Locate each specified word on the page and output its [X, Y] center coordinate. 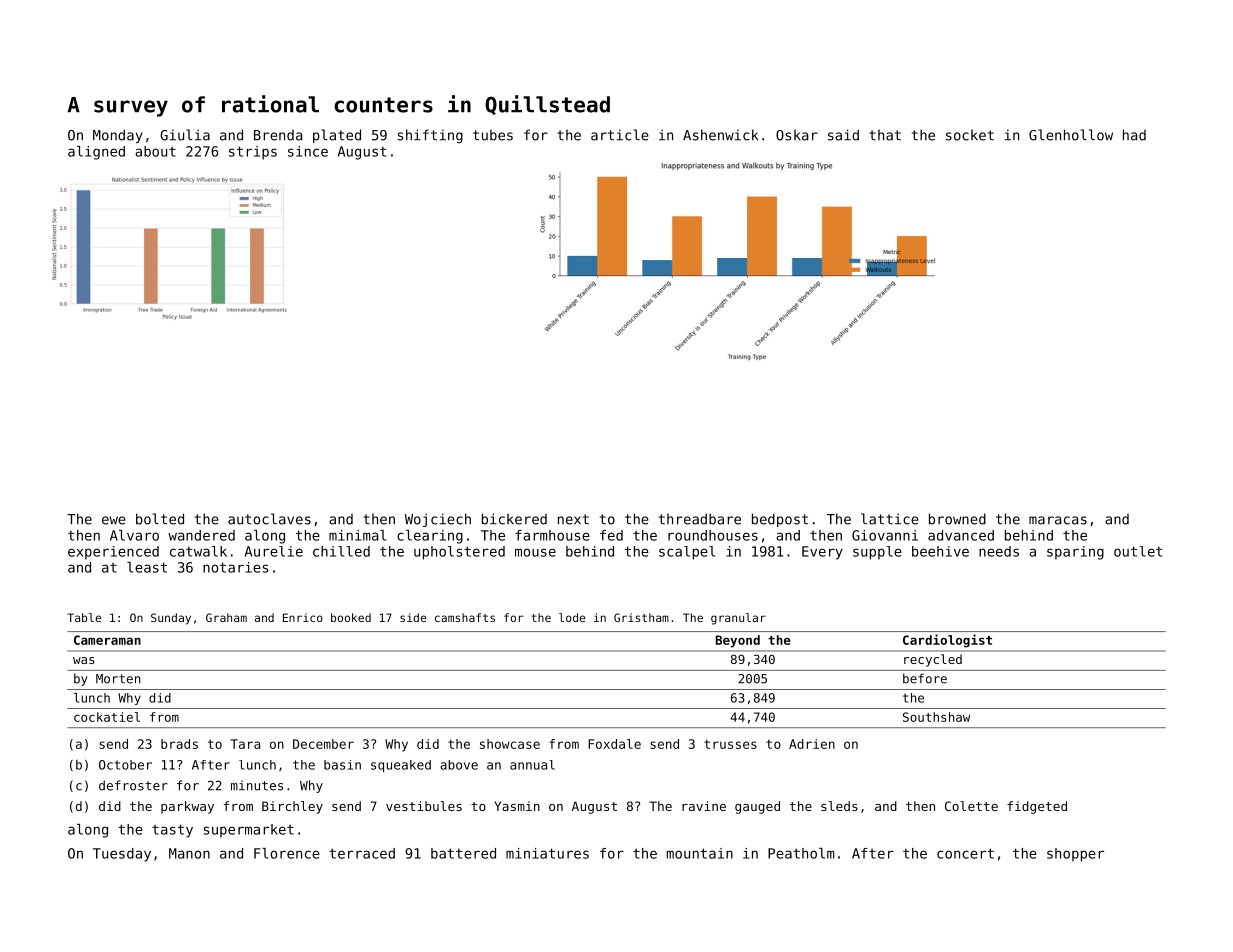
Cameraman [107, 640]
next [573, 519]
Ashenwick [720, 135]
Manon [189, 853]
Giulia [185, 135]
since [308, 151]
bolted [160, 519]
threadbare [700, 519]
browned [957, 519]
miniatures [547, 853]
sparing [1075, 553]
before [925, 678]
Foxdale [614, 744]
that [885, 135]
